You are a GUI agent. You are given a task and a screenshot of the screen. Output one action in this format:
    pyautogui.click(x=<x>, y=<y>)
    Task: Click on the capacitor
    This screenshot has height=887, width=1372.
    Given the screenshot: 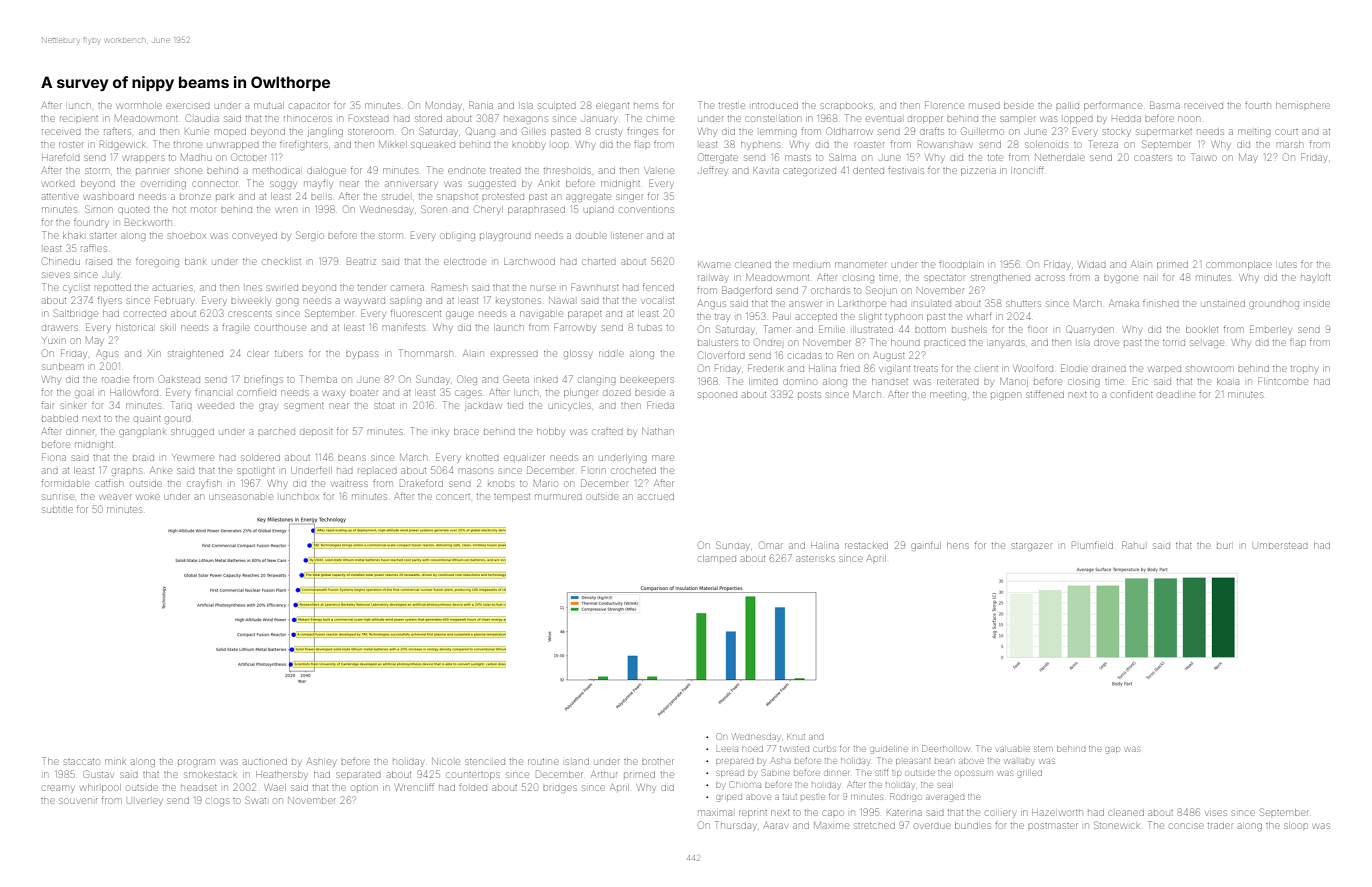 What is the action you would take?
    pyautogui.click(x=309, y=106)
